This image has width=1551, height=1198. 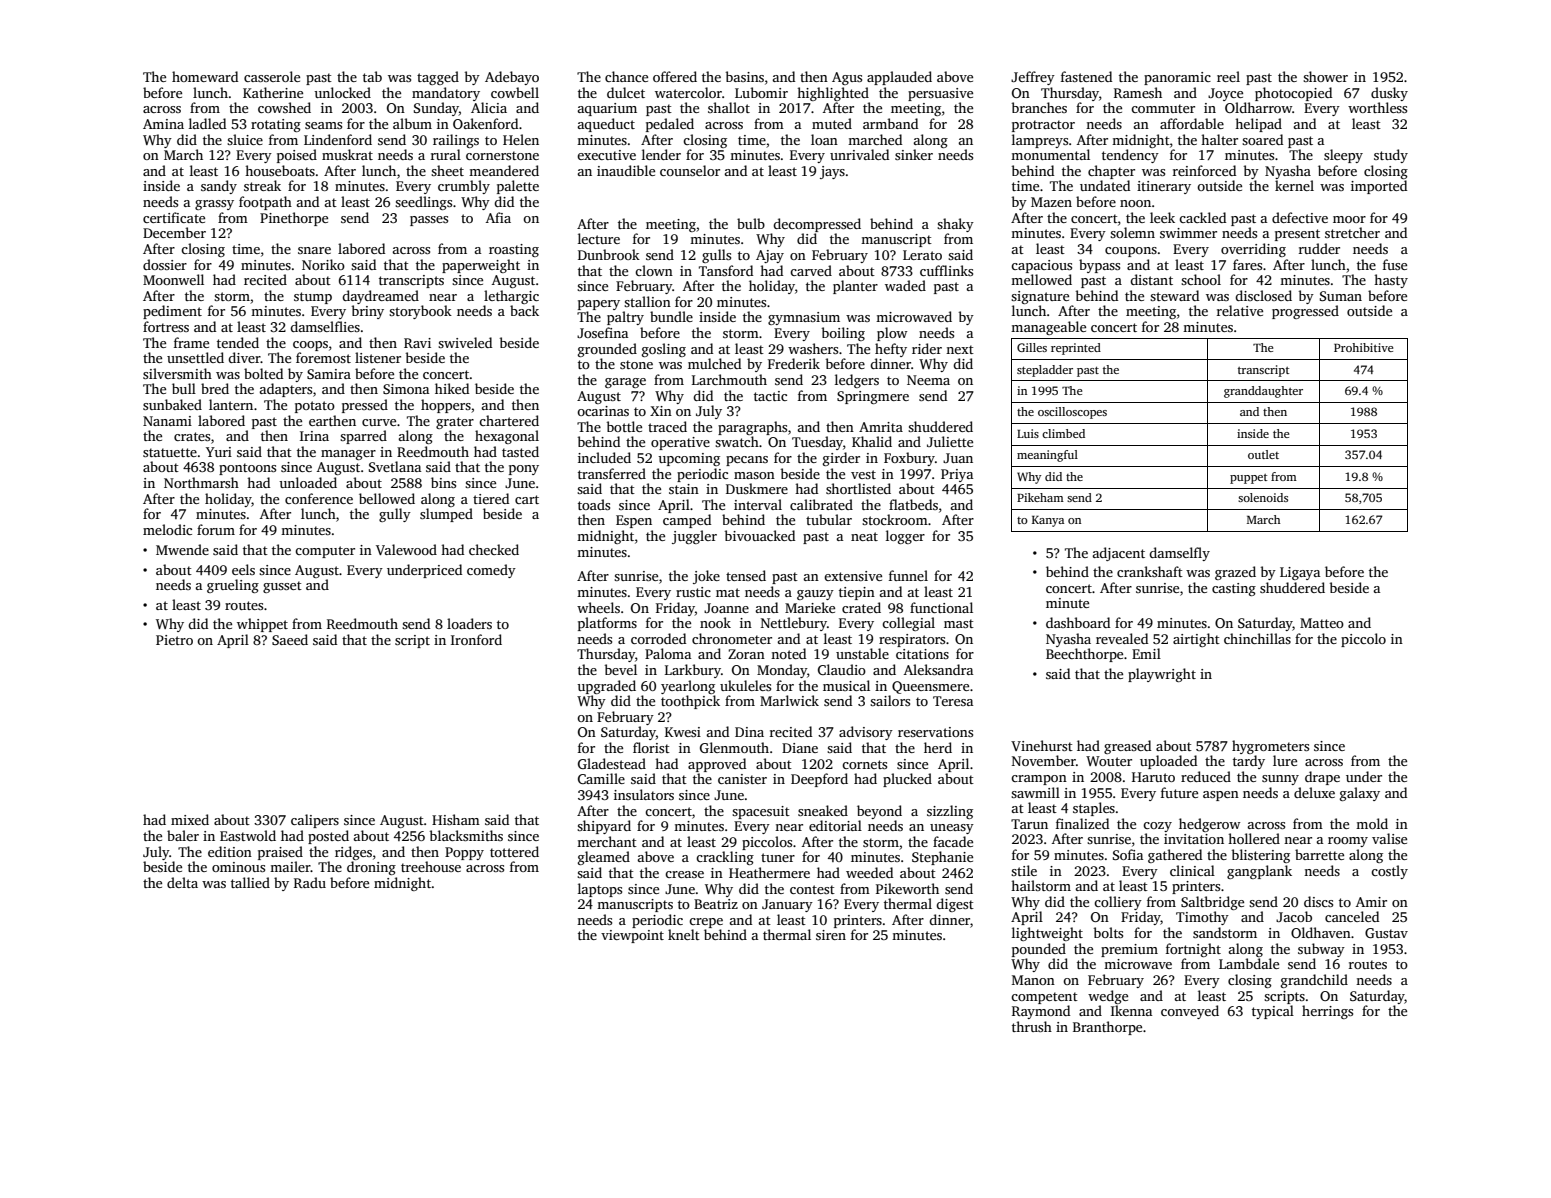 What do you see at coordinates (632, 936) in the image?
I see `viewpoint` at bounding box center [632, 936].
